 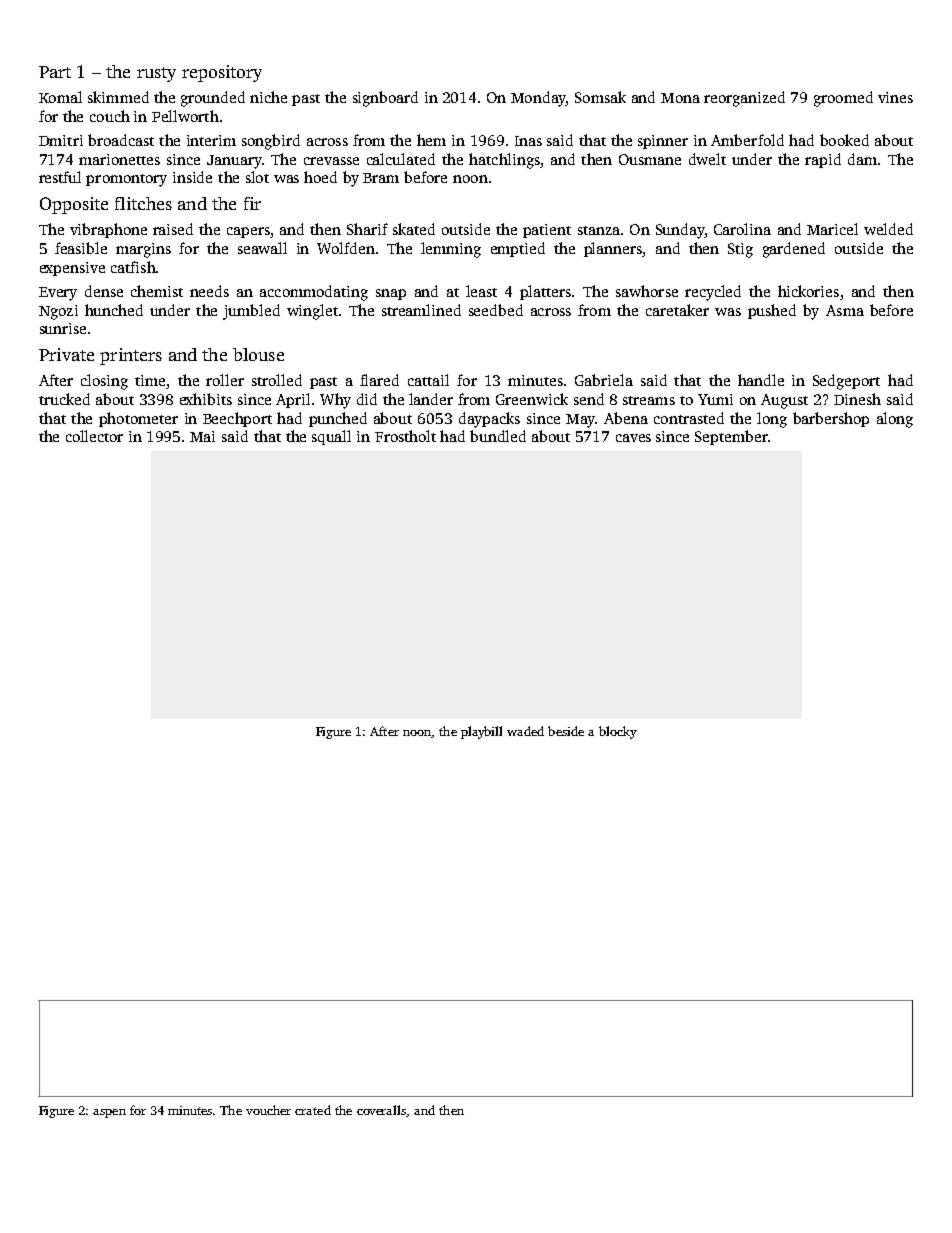 I want to click on aspen, so click(x=109, y=1113).
